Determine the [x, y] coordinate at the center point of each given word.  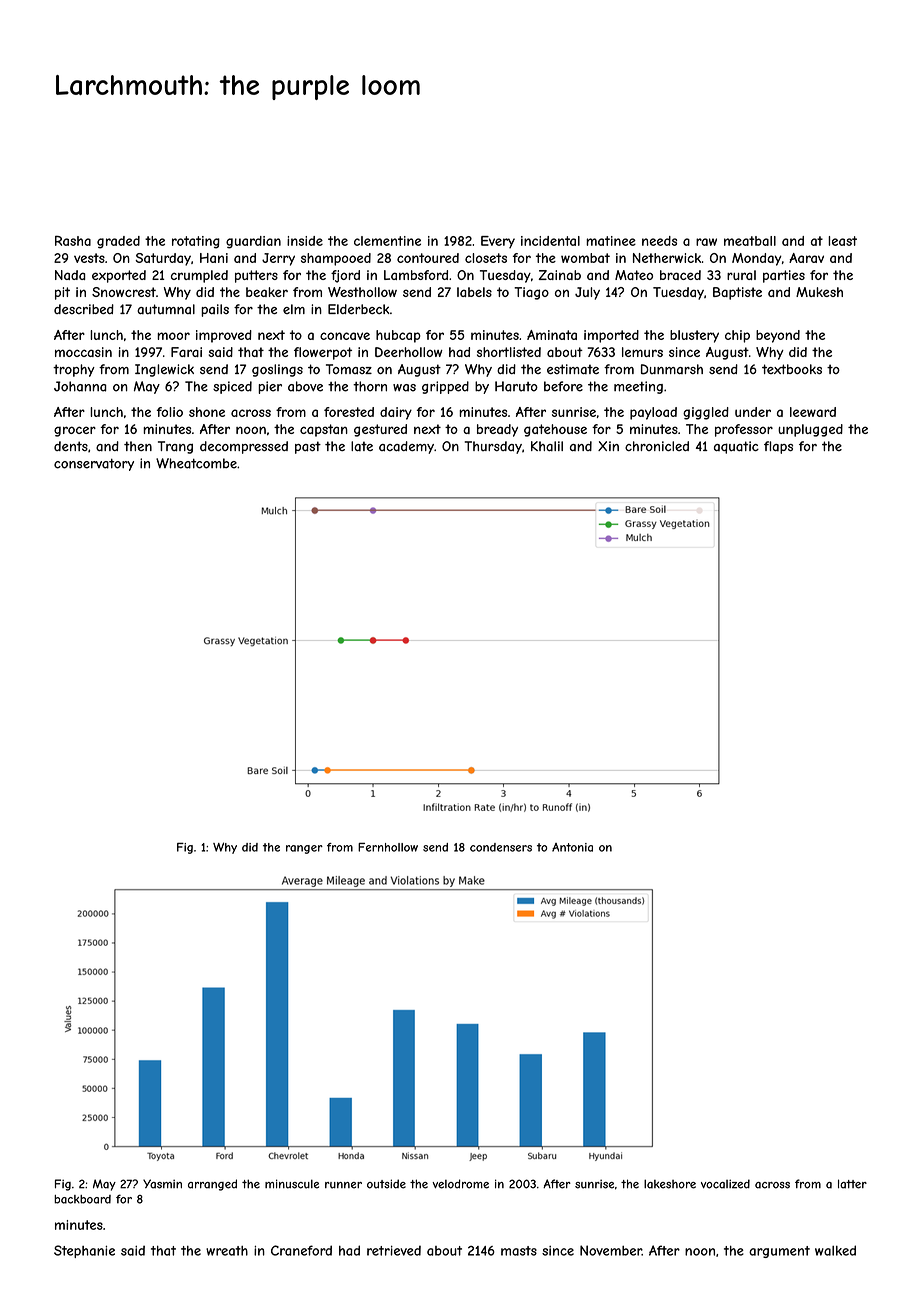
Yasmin [162, 1184]
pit [62, 293]
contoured [428, 258]
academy [406, 447]
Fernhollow [388, 847]
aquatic [736, 447]
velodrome [460, 1184]
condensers [501, 847]
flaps [778, 447]
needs [659, 241]
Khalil [547, 446]
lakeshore [670, 1184]
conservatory [94, 465]
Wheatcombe [196, 463]
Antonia [572, 847]
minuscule [292, 1184]
